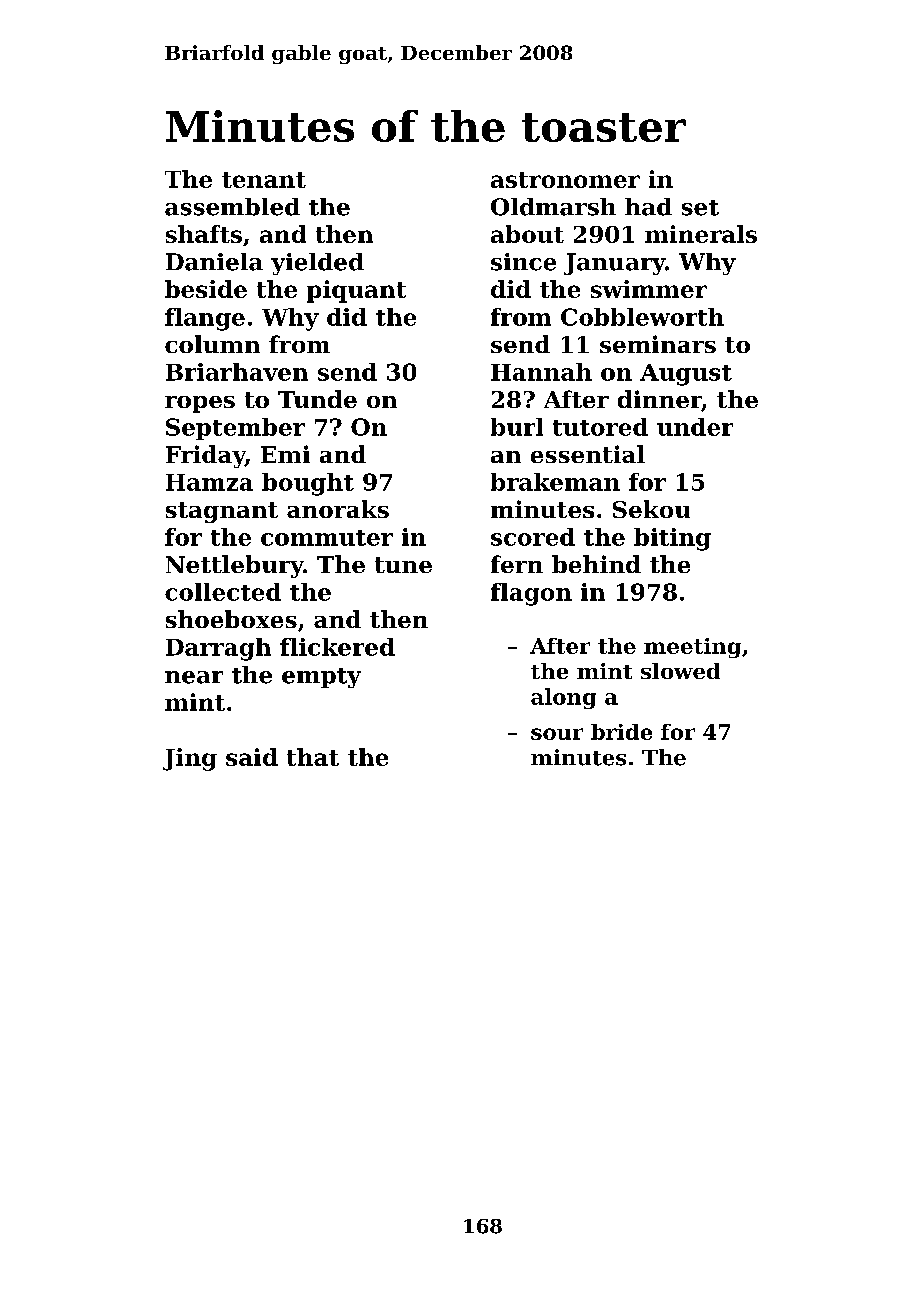 This screenshot has height=1311, width=924. Describe the element at coordinates (557, 734) in the screenshot. I see `sour` at that location.
